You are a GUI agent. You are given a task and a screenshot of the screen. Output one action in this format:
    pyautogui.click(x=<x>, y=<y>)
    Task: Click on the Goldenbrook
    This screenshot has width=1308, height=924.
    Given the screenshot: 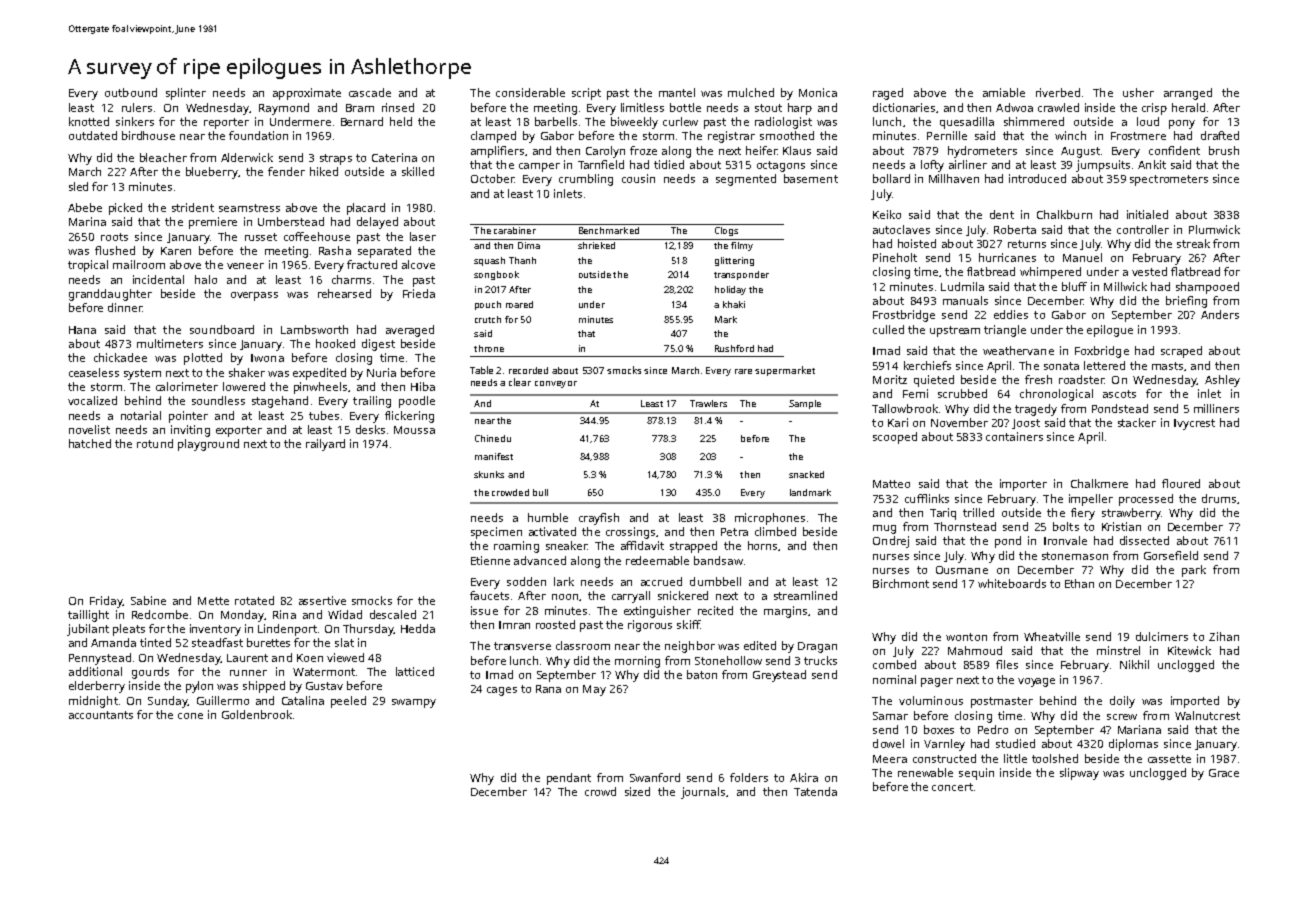 What is the action you would take?
    pyautogui.click(x=257, y=714)
